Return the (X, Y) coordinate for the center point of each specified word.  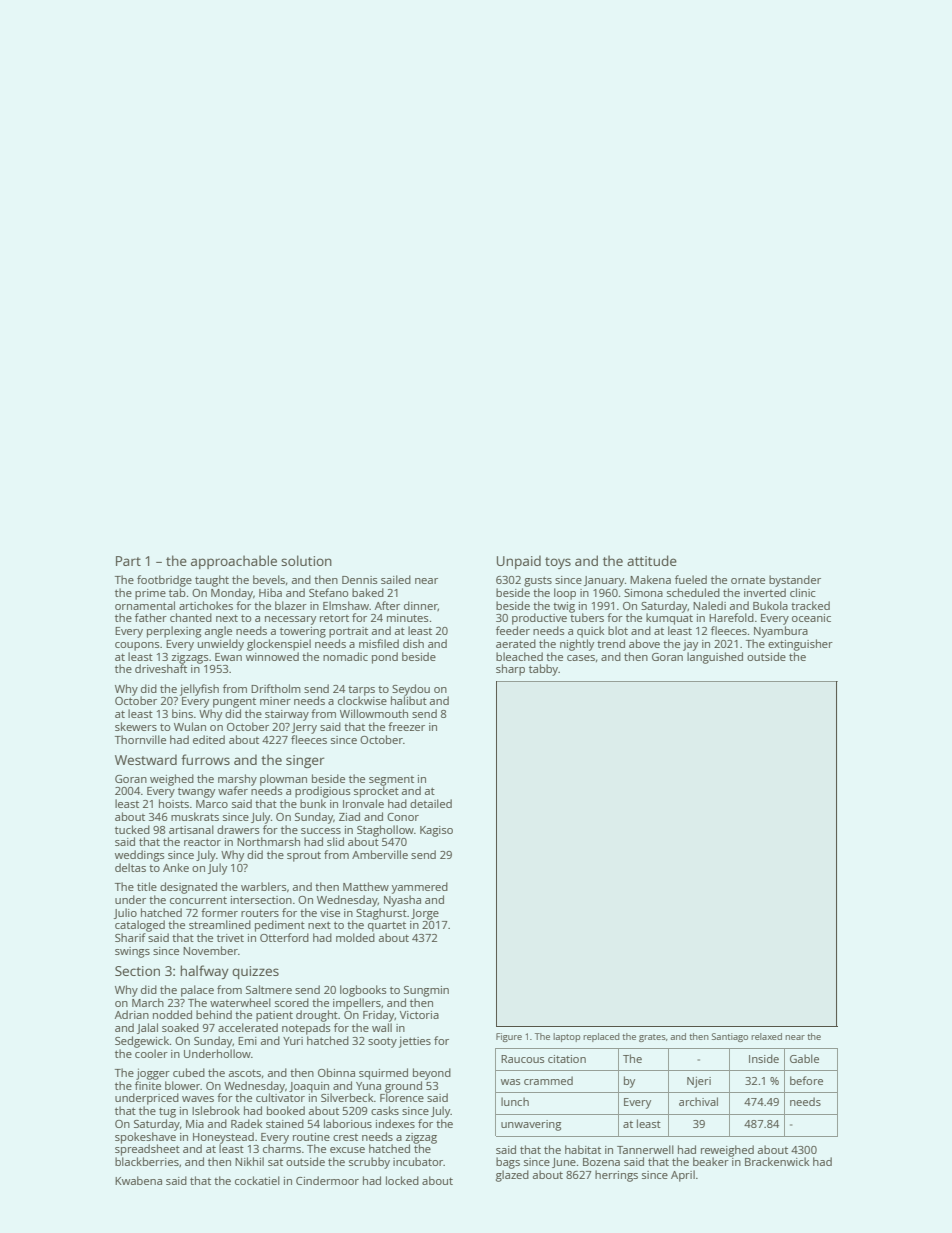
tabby (543, 670)
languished (715, 658)
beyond (432, 1074)
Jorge (425, 914)
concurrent (198, 900)
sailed (396, 579)
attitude (652, 560)
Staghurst (381, 914)
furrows (205, 759)
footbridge (164, 581)
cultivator (280, 1097)
